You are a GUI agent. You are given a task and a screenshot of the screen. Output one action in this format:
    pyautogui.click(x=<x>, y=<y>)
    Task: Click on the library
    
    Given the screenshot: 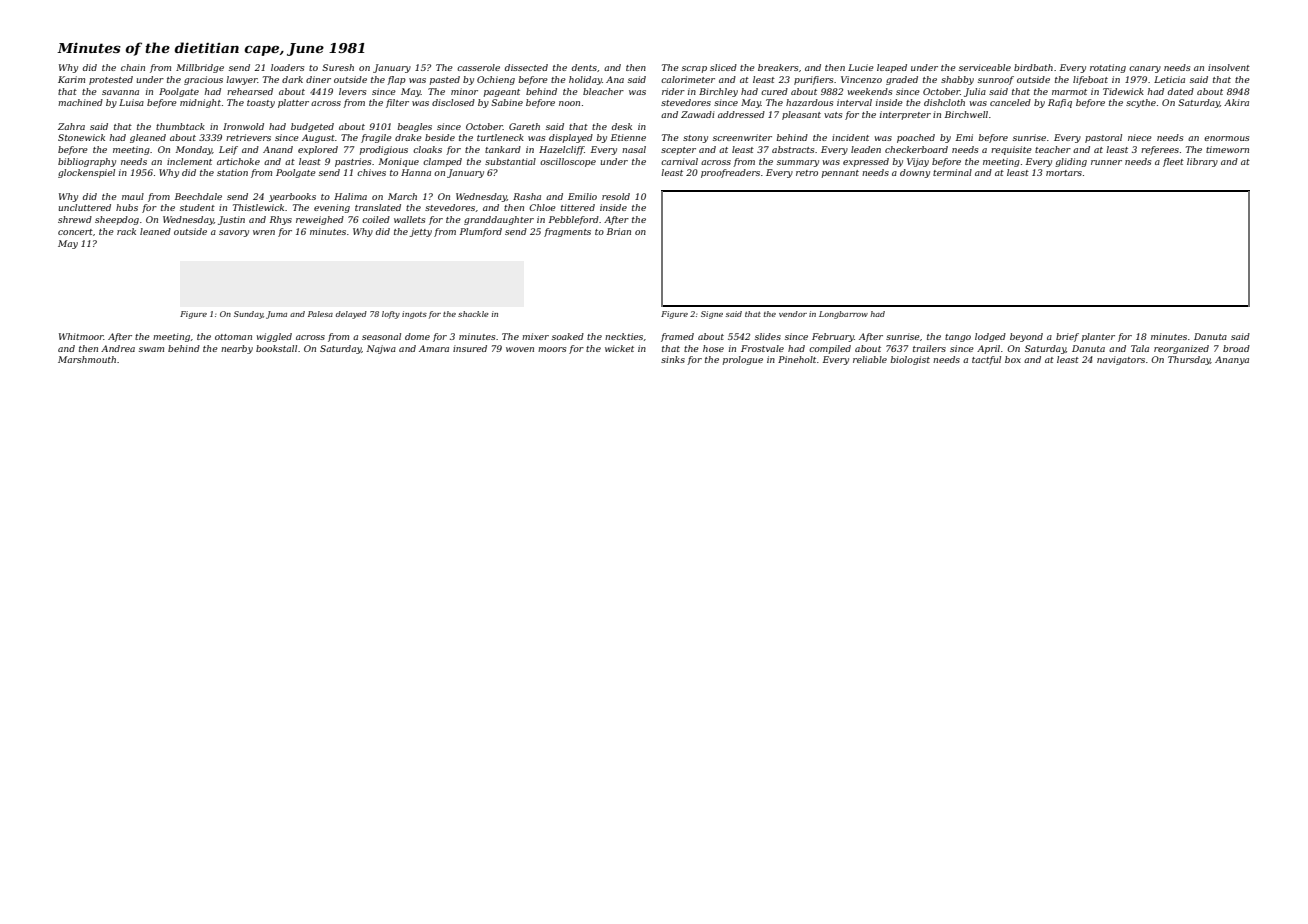 What is the action you would take?
    pyautogui.click(x=1202, y=162)
